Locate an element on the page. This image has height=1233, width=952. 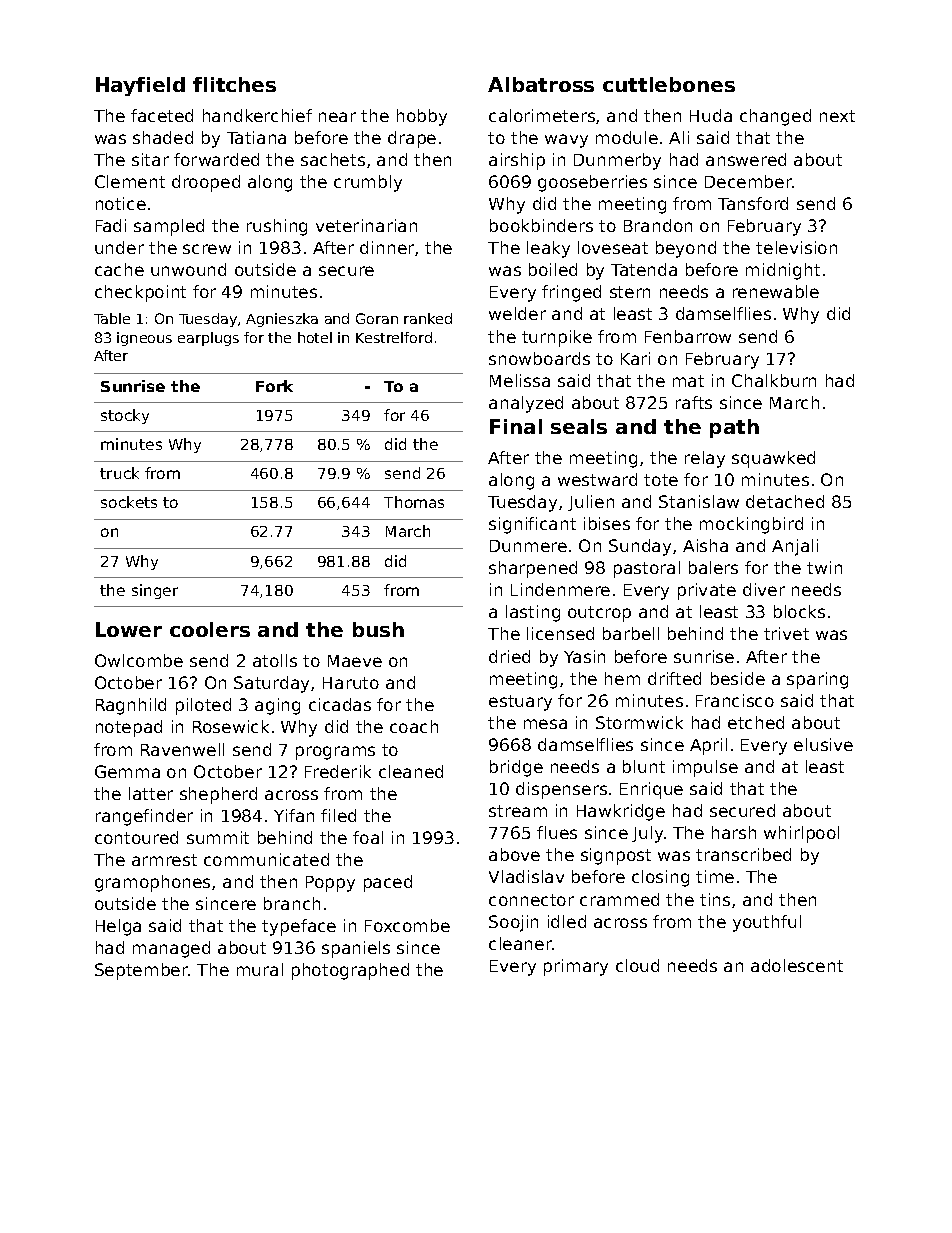
elusive is located at coordinates (823, 744).
